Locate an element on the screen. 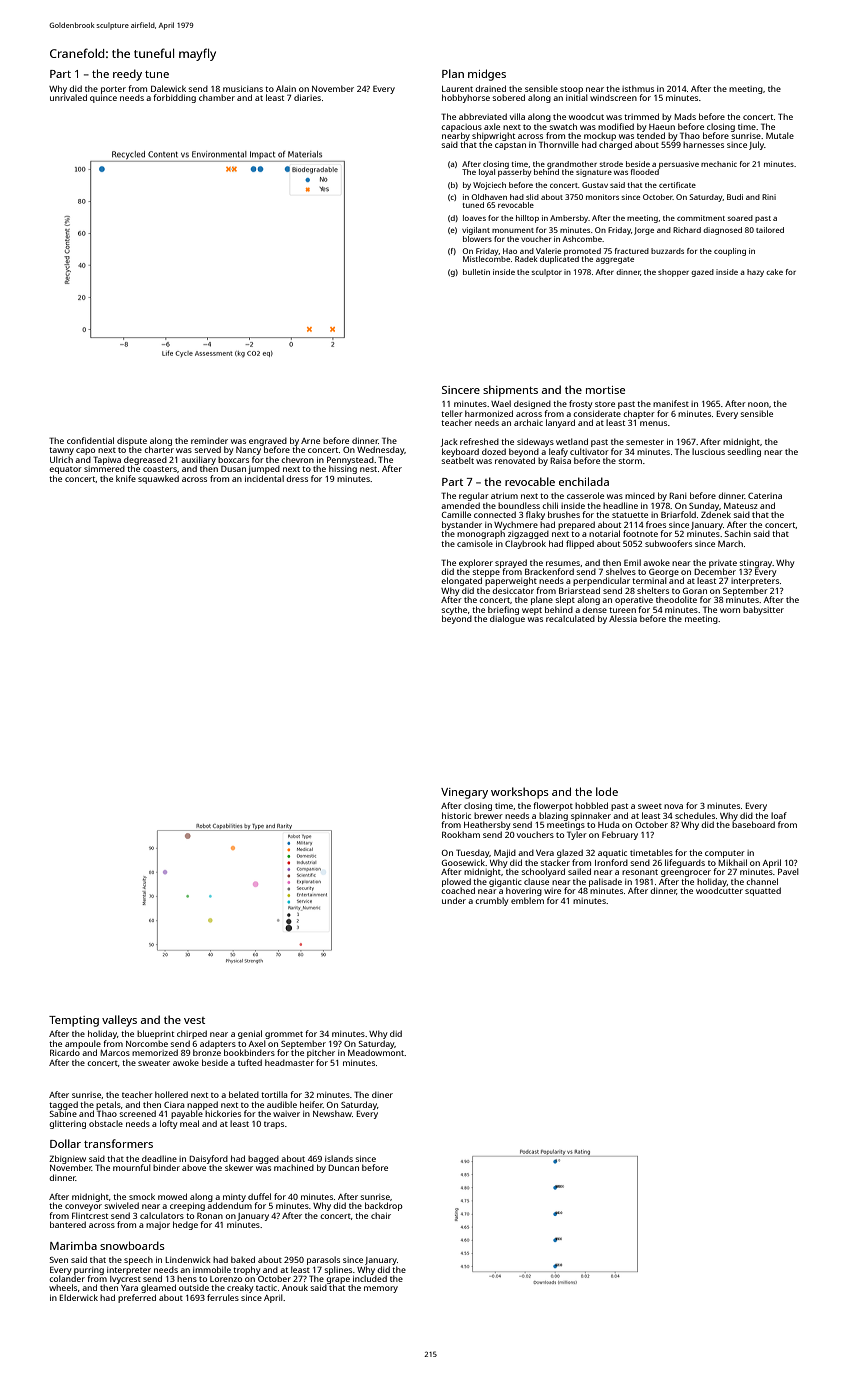 This screenshot has height=1400, width=849. under is located at coordinates (454, 900).
